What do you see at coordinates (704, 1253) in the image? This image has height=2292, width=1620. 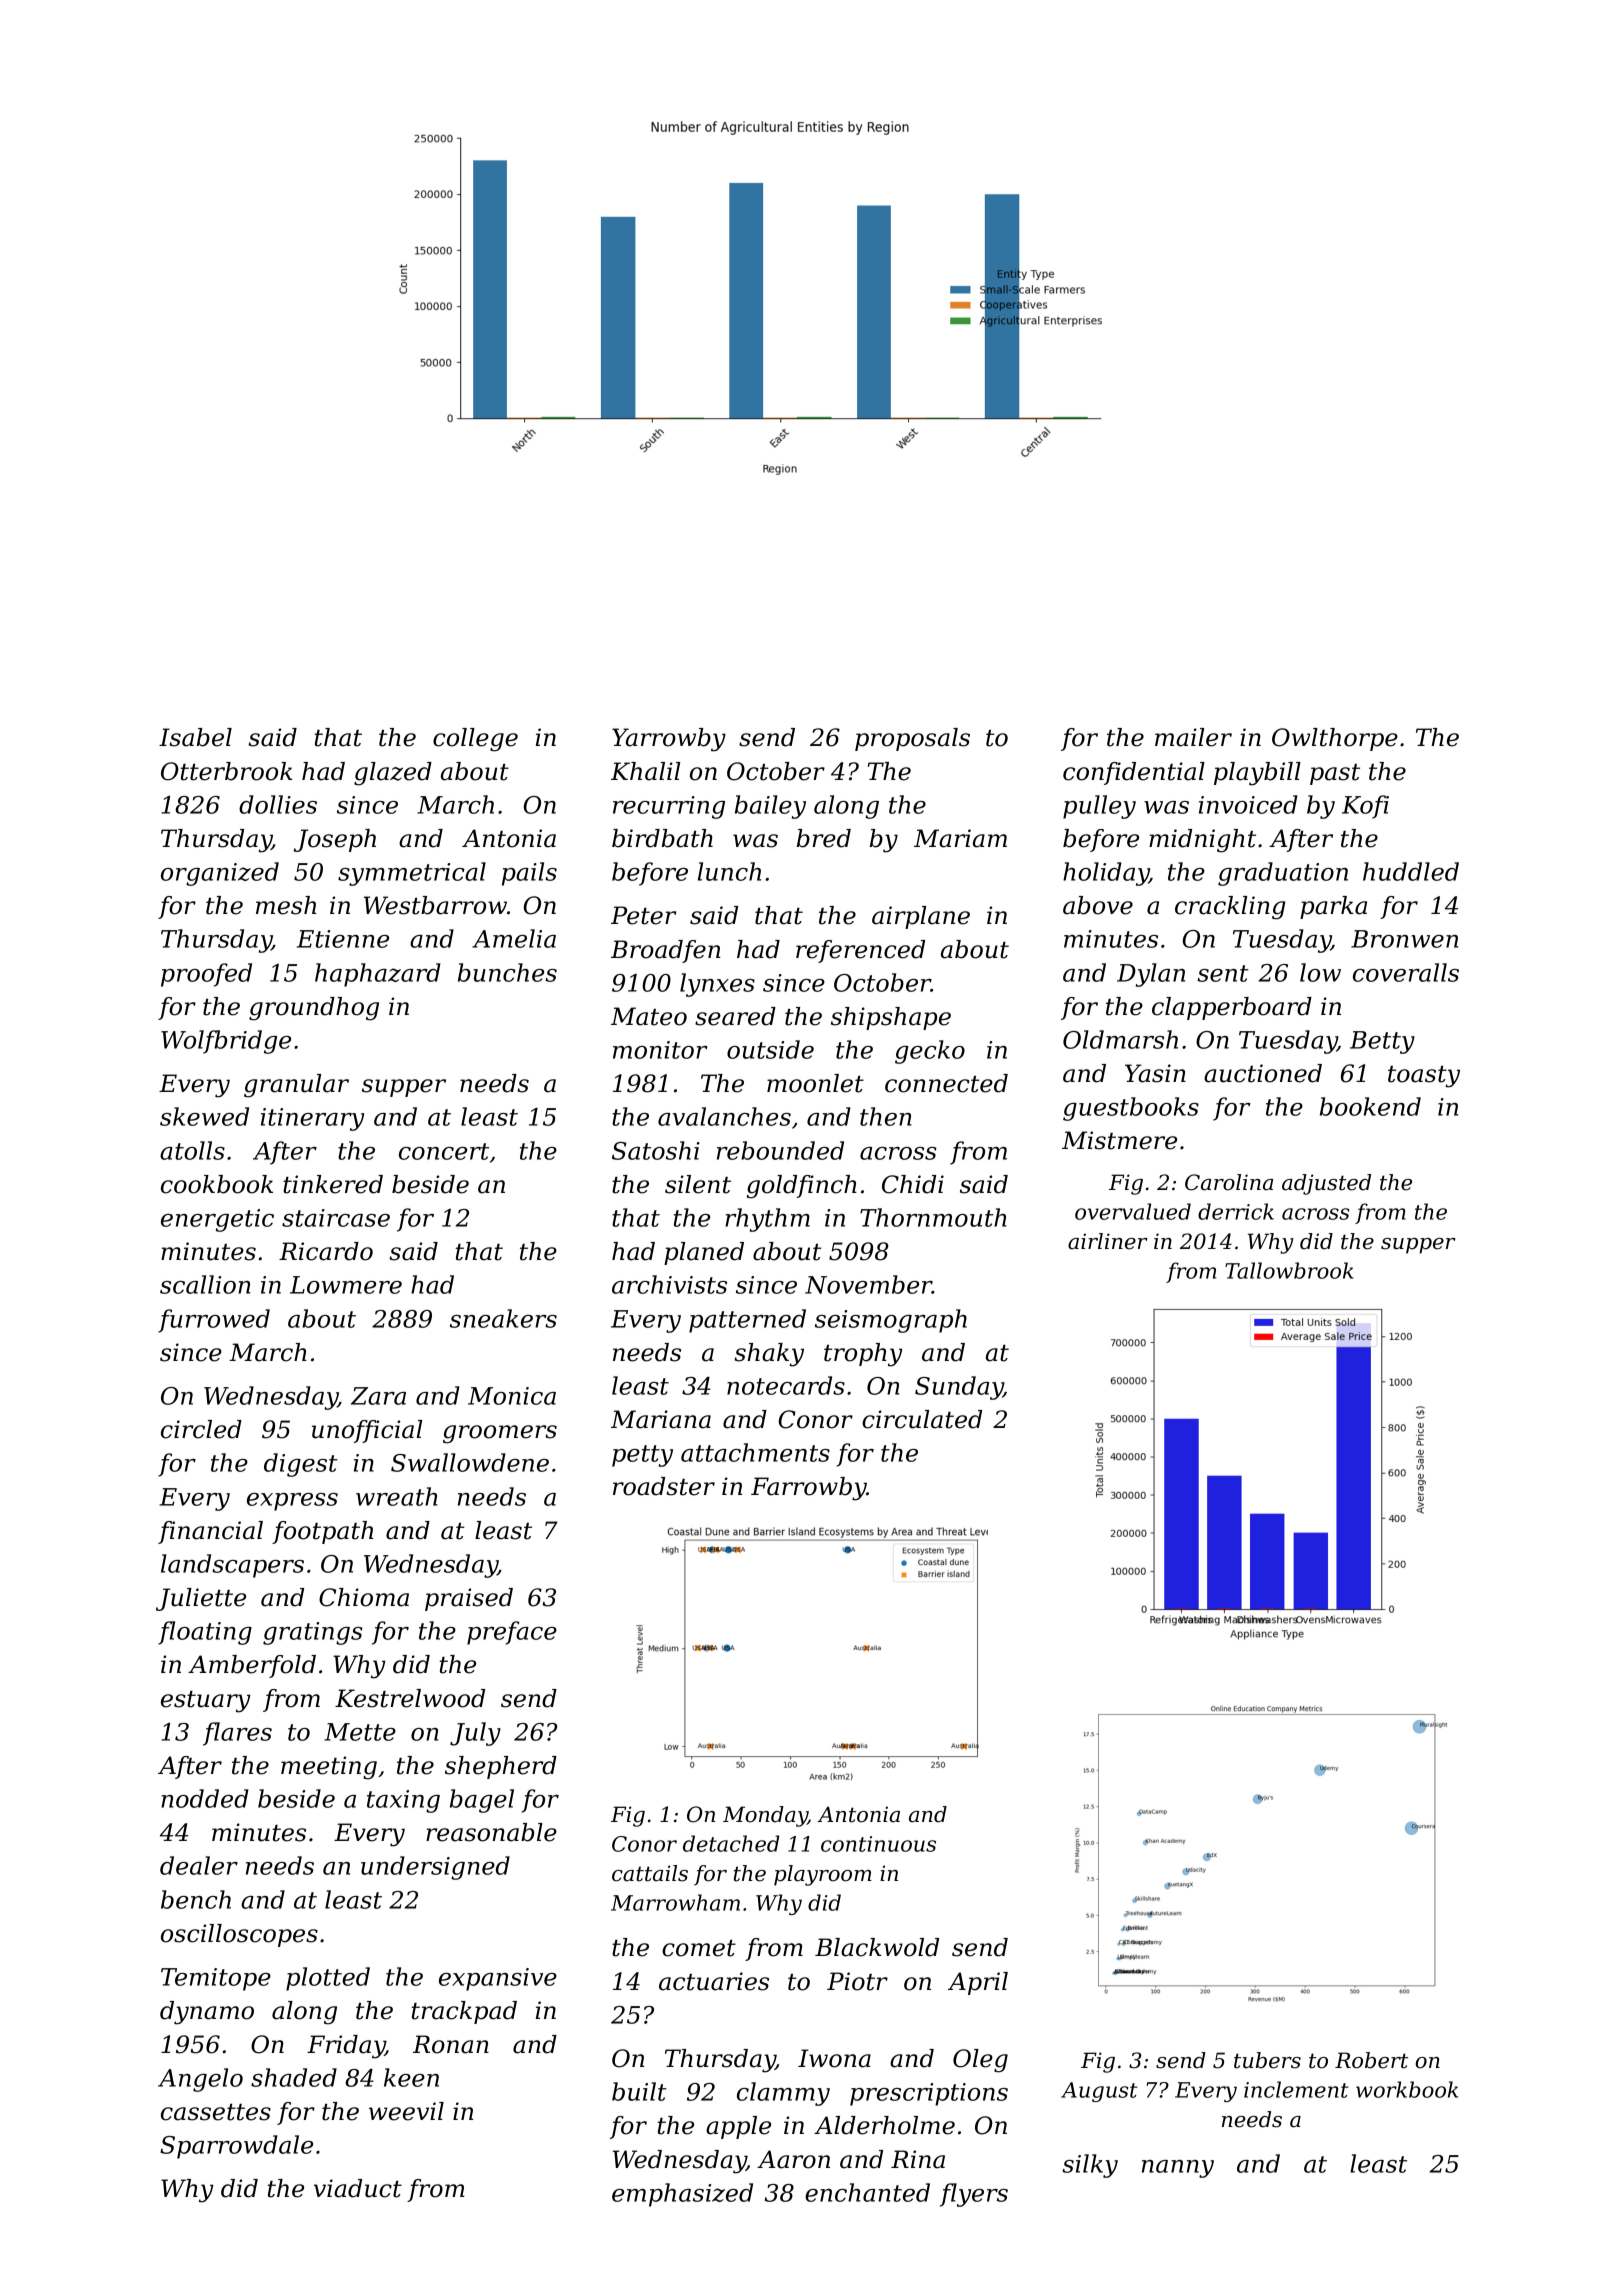 I see `planed` at bounding box center [704, 1253].
